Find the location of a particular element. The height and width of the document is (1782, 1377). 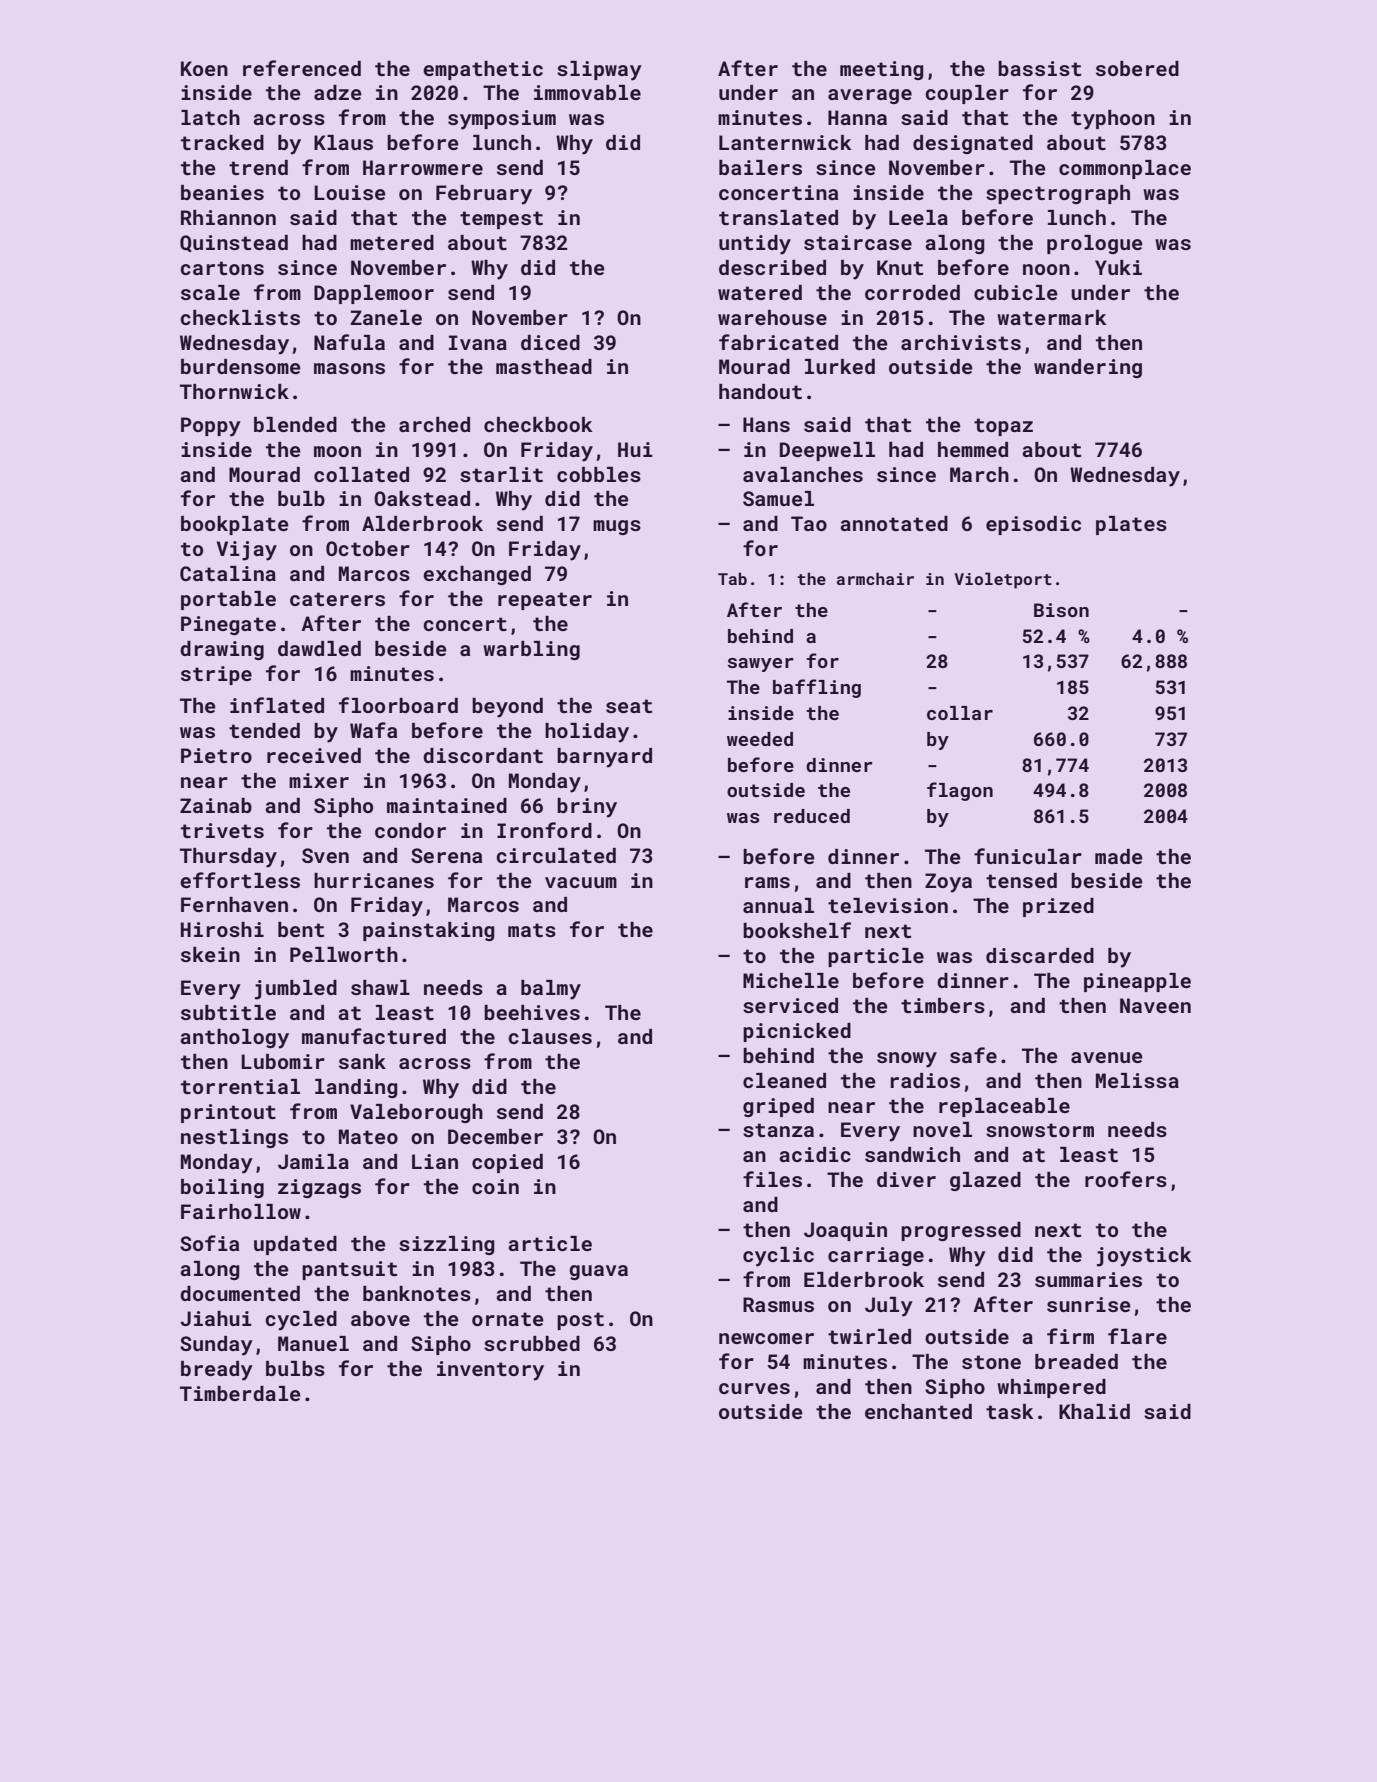

Bison is located at coordinates (1061, 610).
